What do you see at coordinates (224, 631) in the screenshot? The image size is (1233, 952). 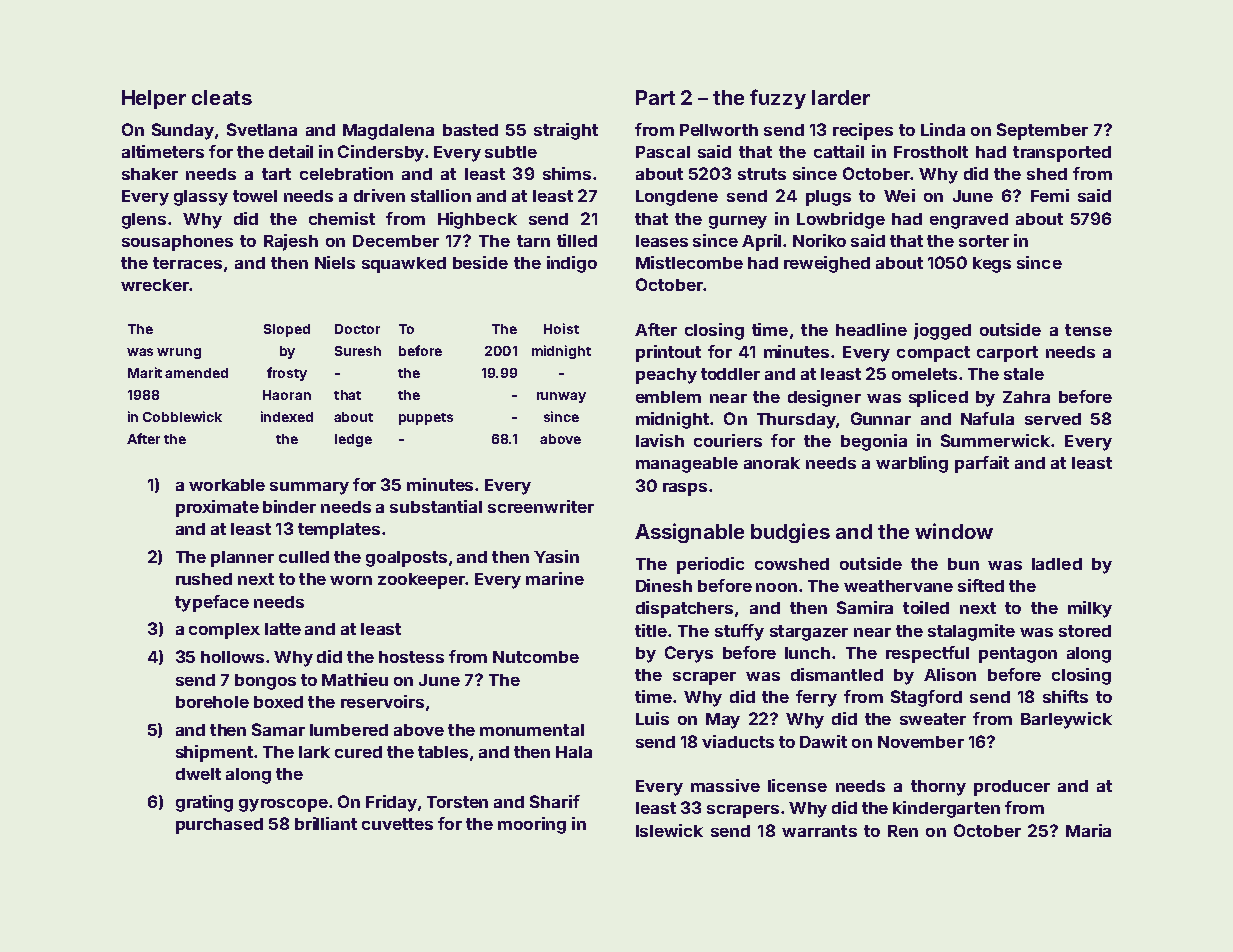 I see `complex` at bounding box center [224, 631].
